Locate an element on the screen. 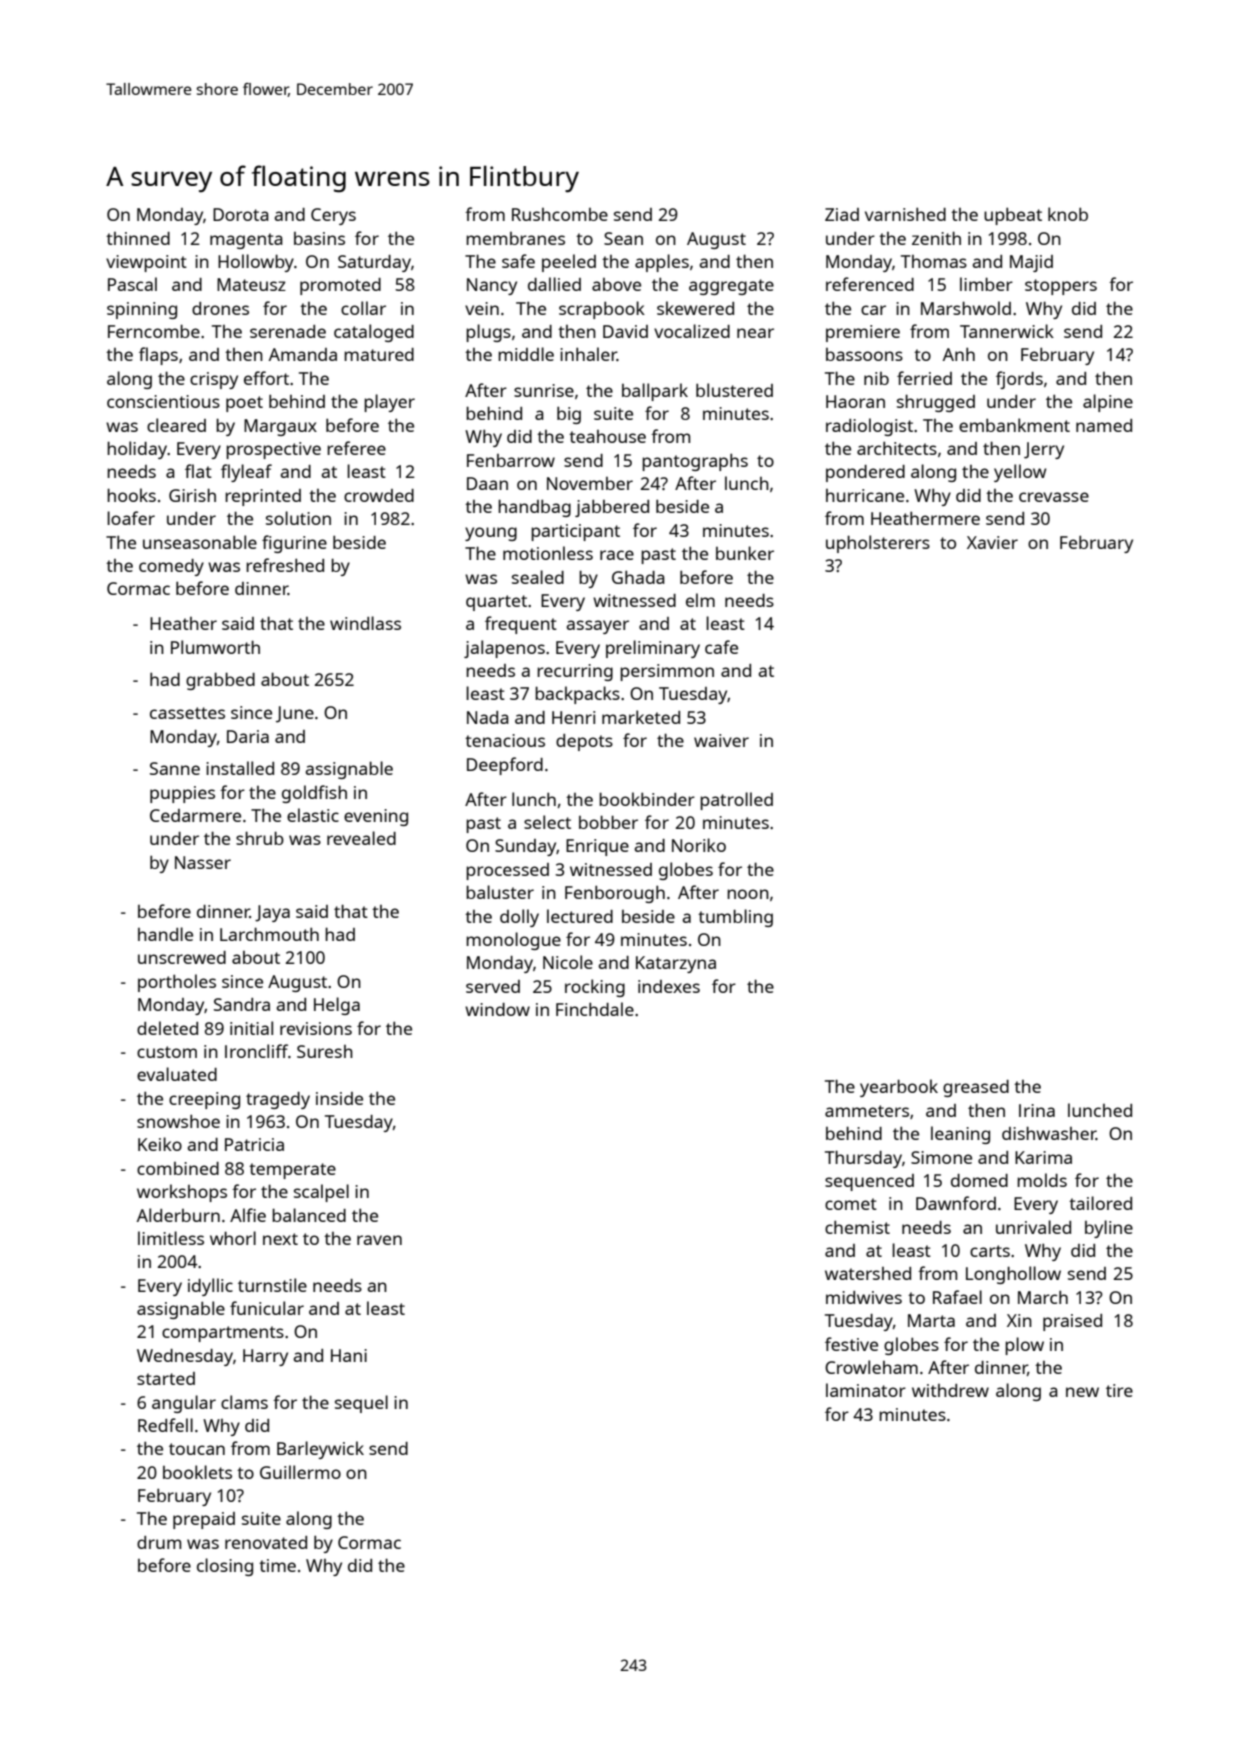 The width and height of the screenshot is (1240, 1754). ballpark is located at coordinates (655, 392).
